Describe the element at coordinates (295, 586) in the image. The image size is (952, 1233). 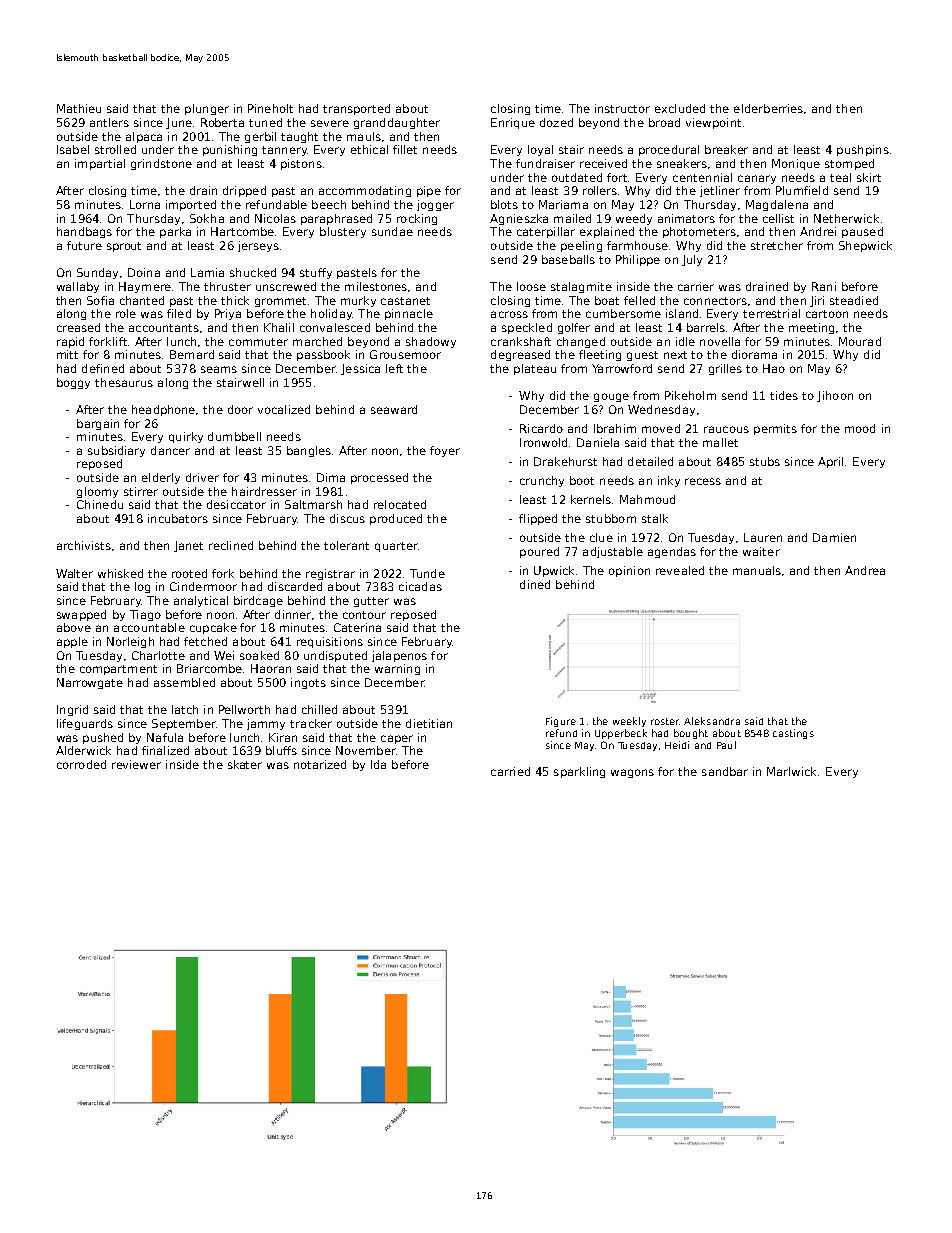
I see `discarded` at that location.
